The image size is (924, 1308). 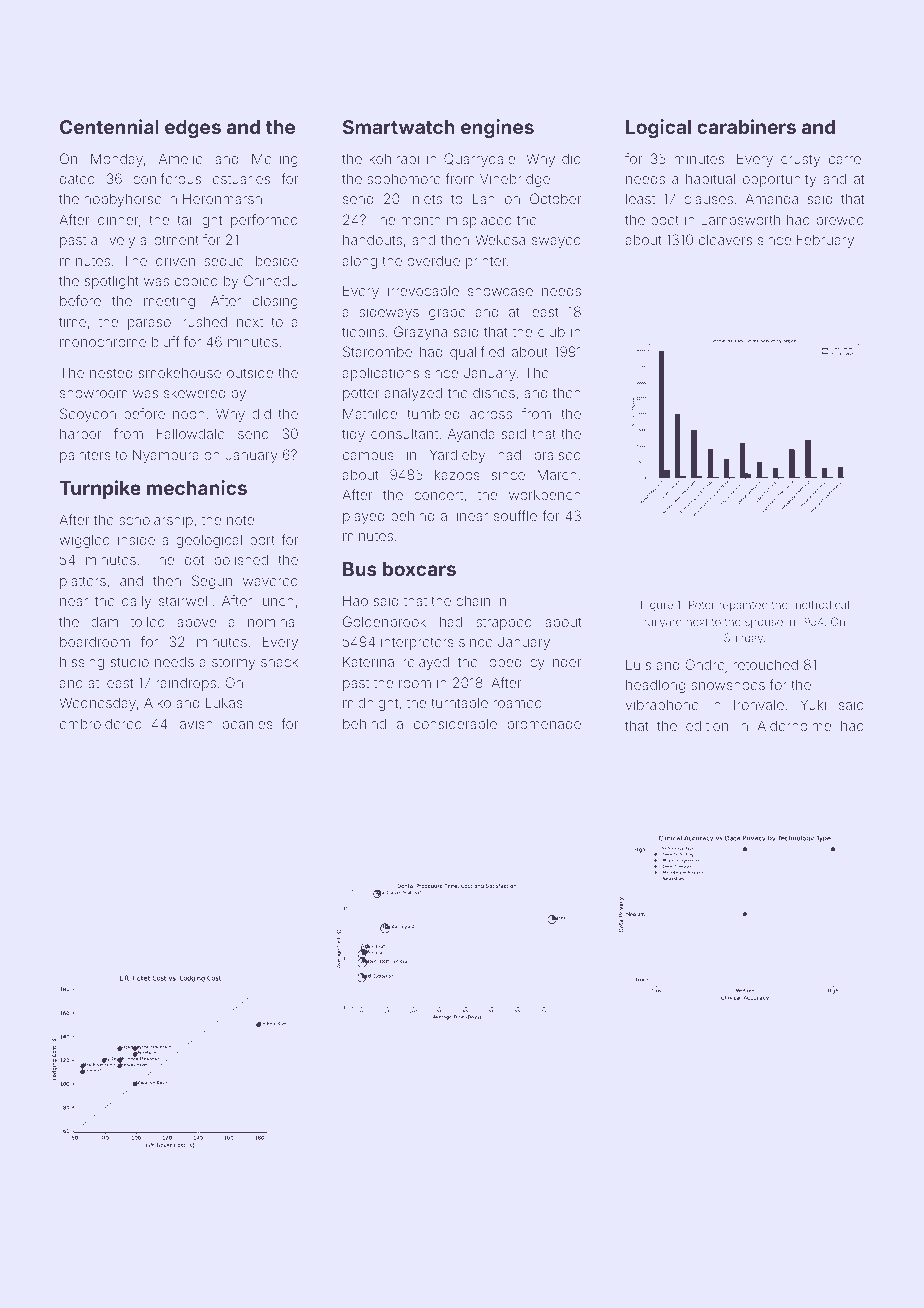 What do you see at coordinates (248, 724) in the document?
I see `beanies` at bounding box center [248, 724].
